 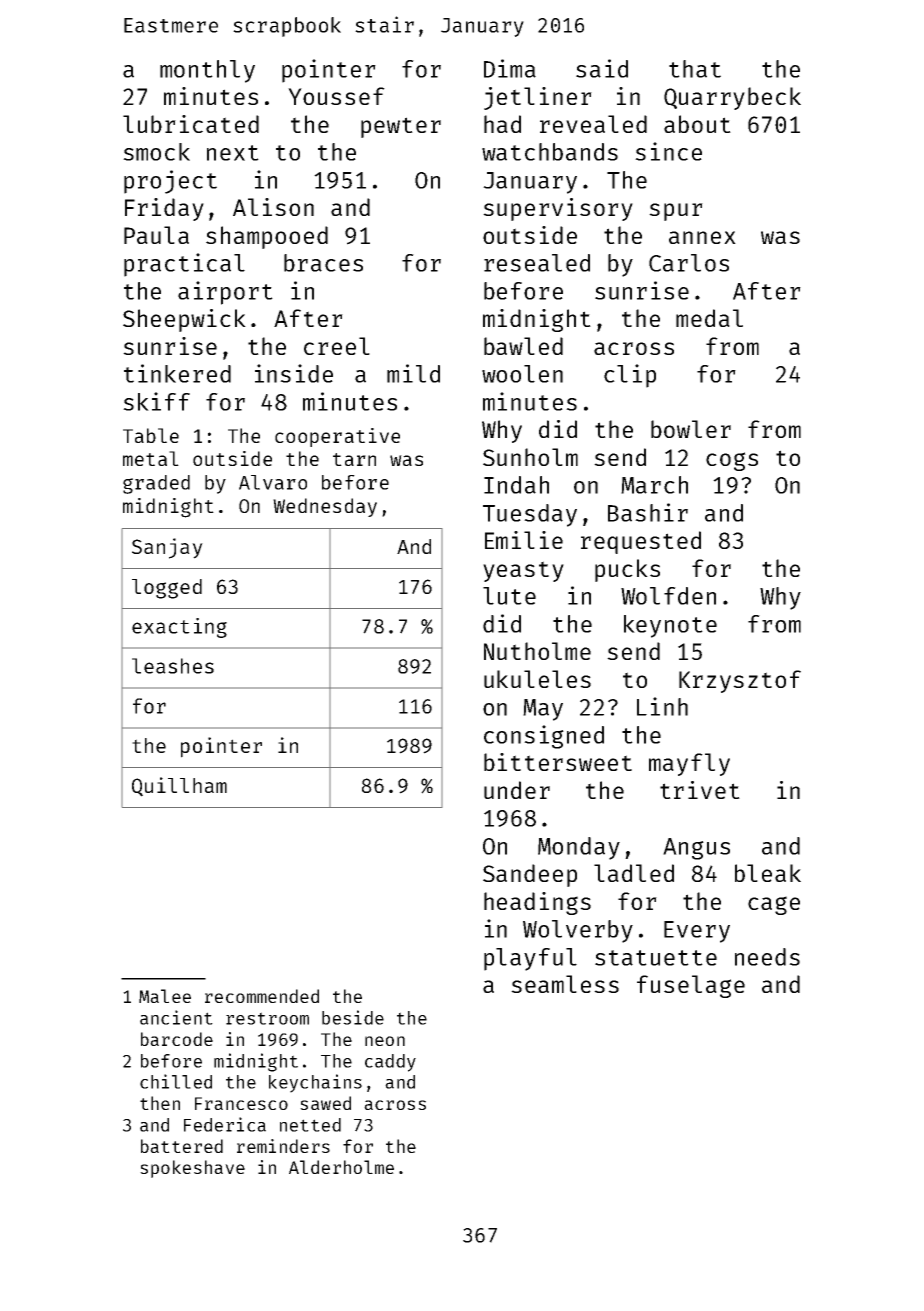 What do you see at coordinates (353, 1017) in the page?
I see `beside` at bounding box center [353, 1017].
